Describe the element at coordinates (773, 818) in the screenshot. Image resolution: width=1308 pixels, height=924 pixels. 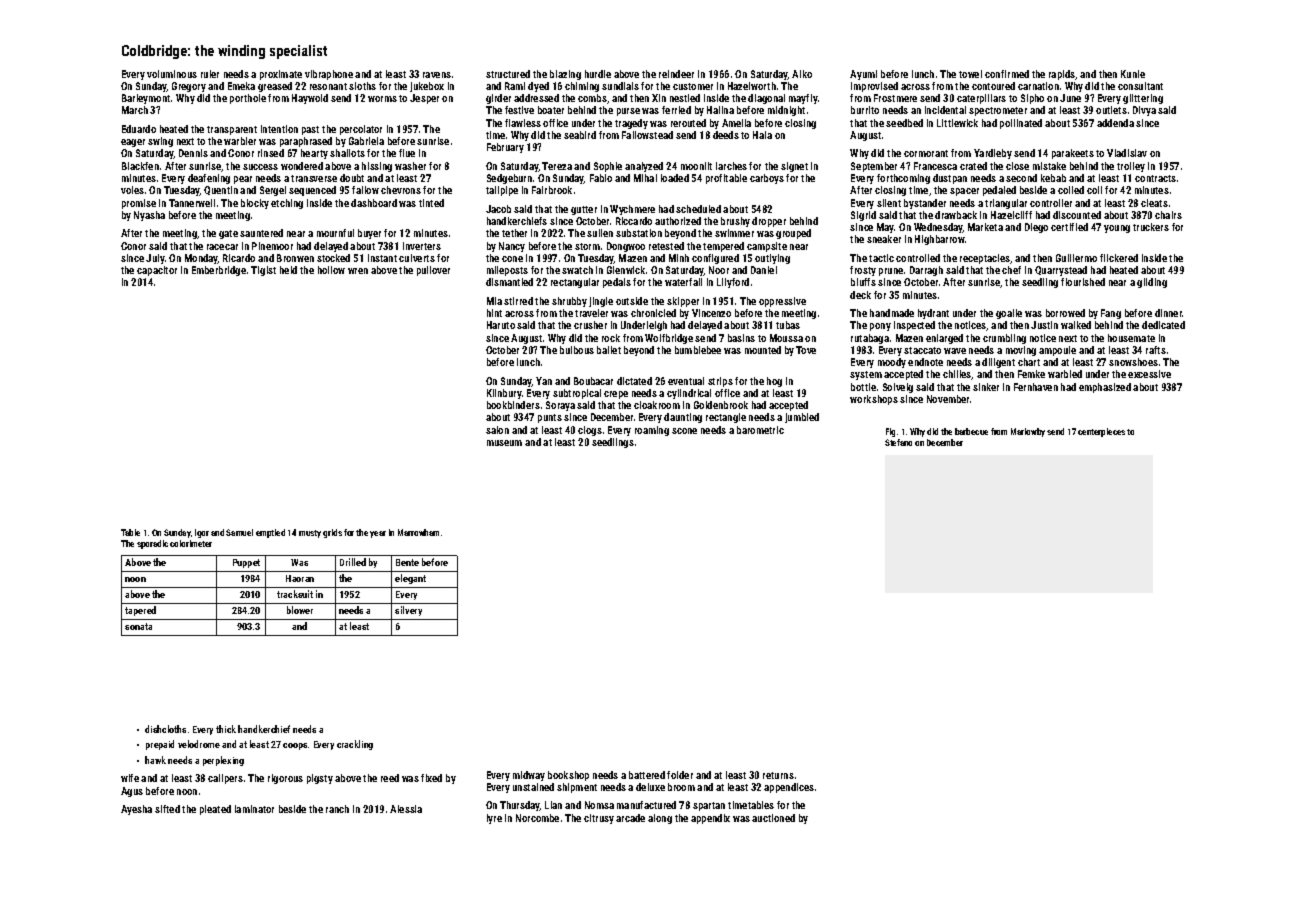
I see `auctioned` at that location.
